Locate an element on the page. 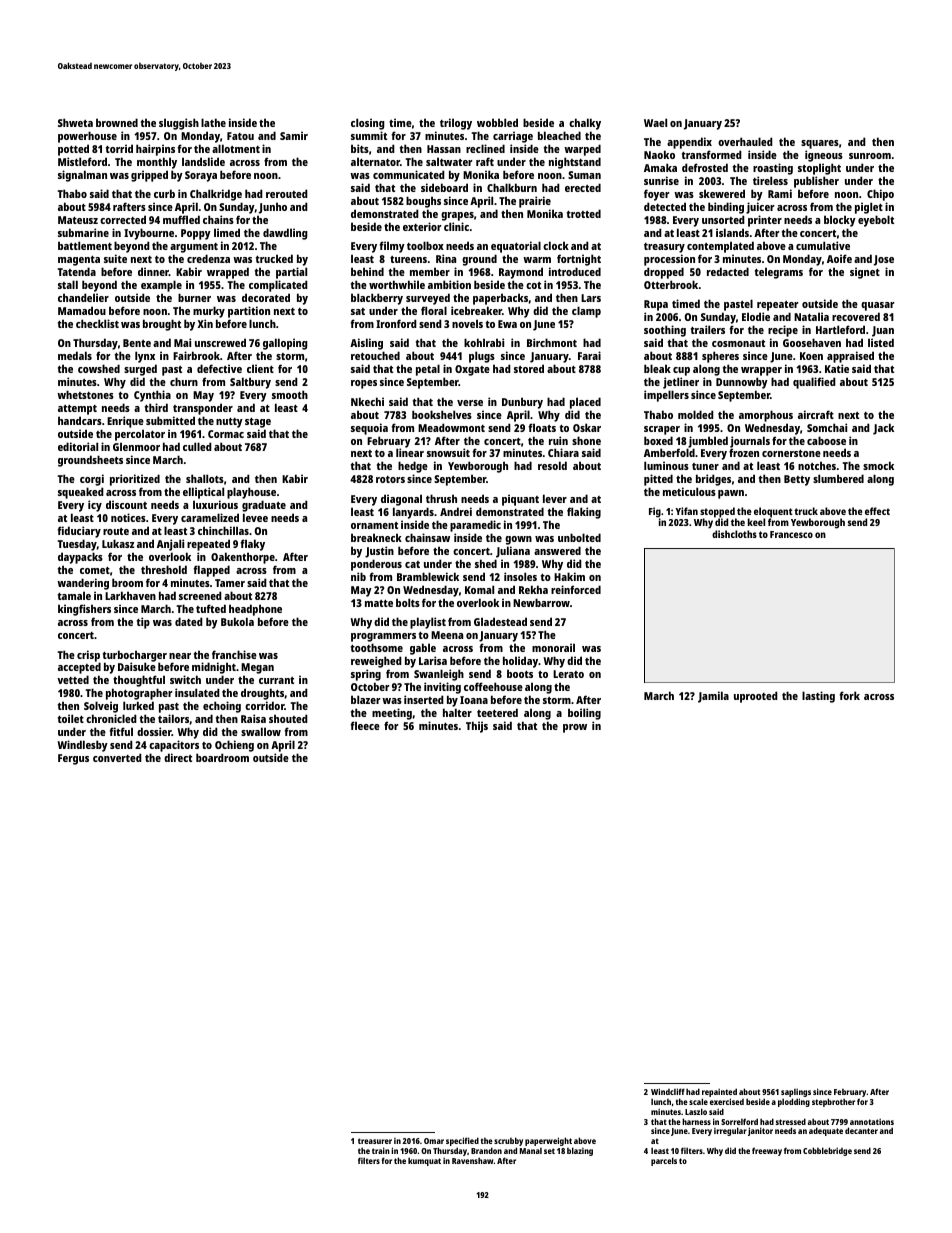 The height and width of the page is (1233, 952). treasurer is located at coordinates (375, 1141).
